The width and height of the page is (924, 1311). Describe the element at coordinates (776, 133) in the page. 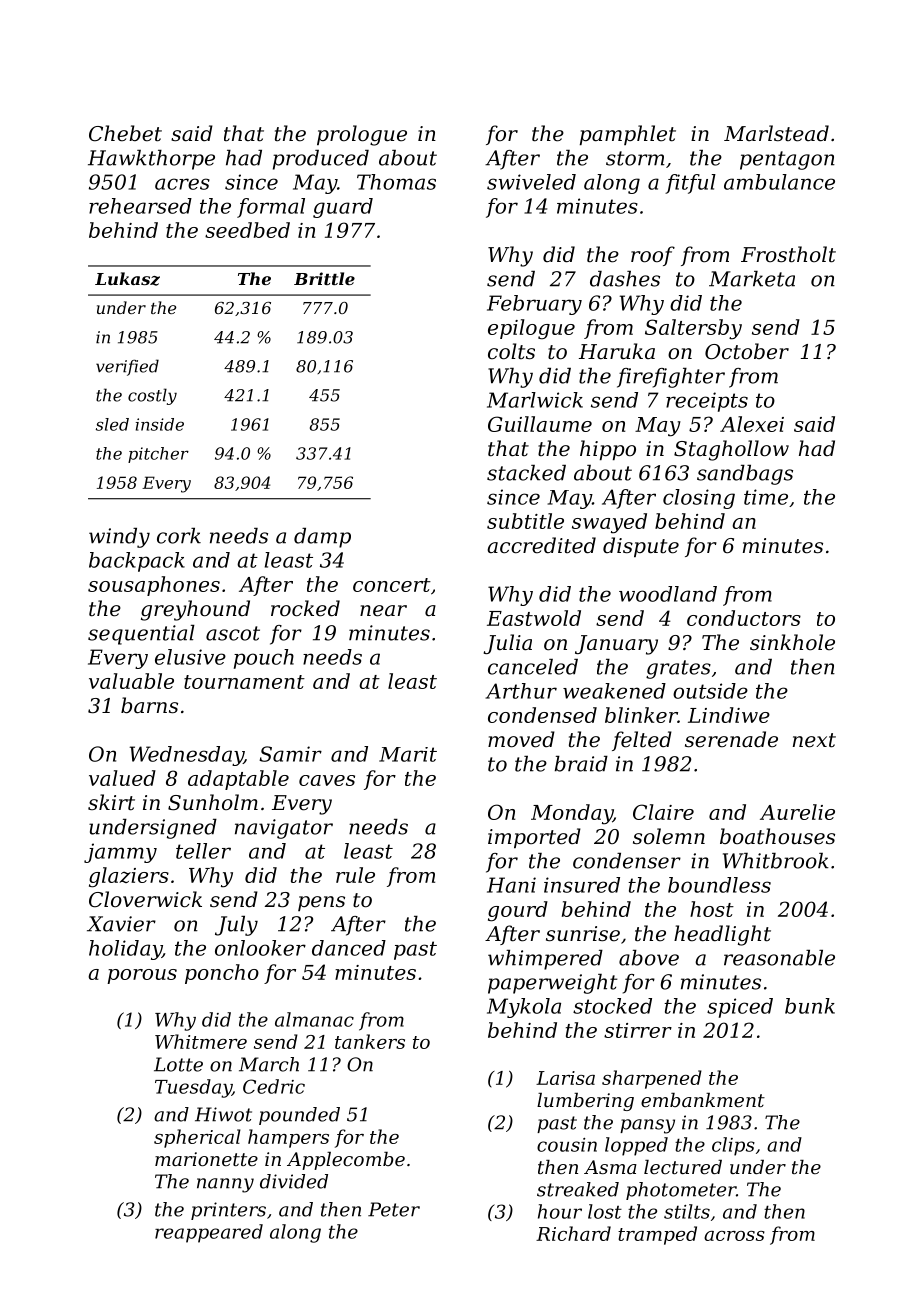

I see `Marlstead` at that location.
